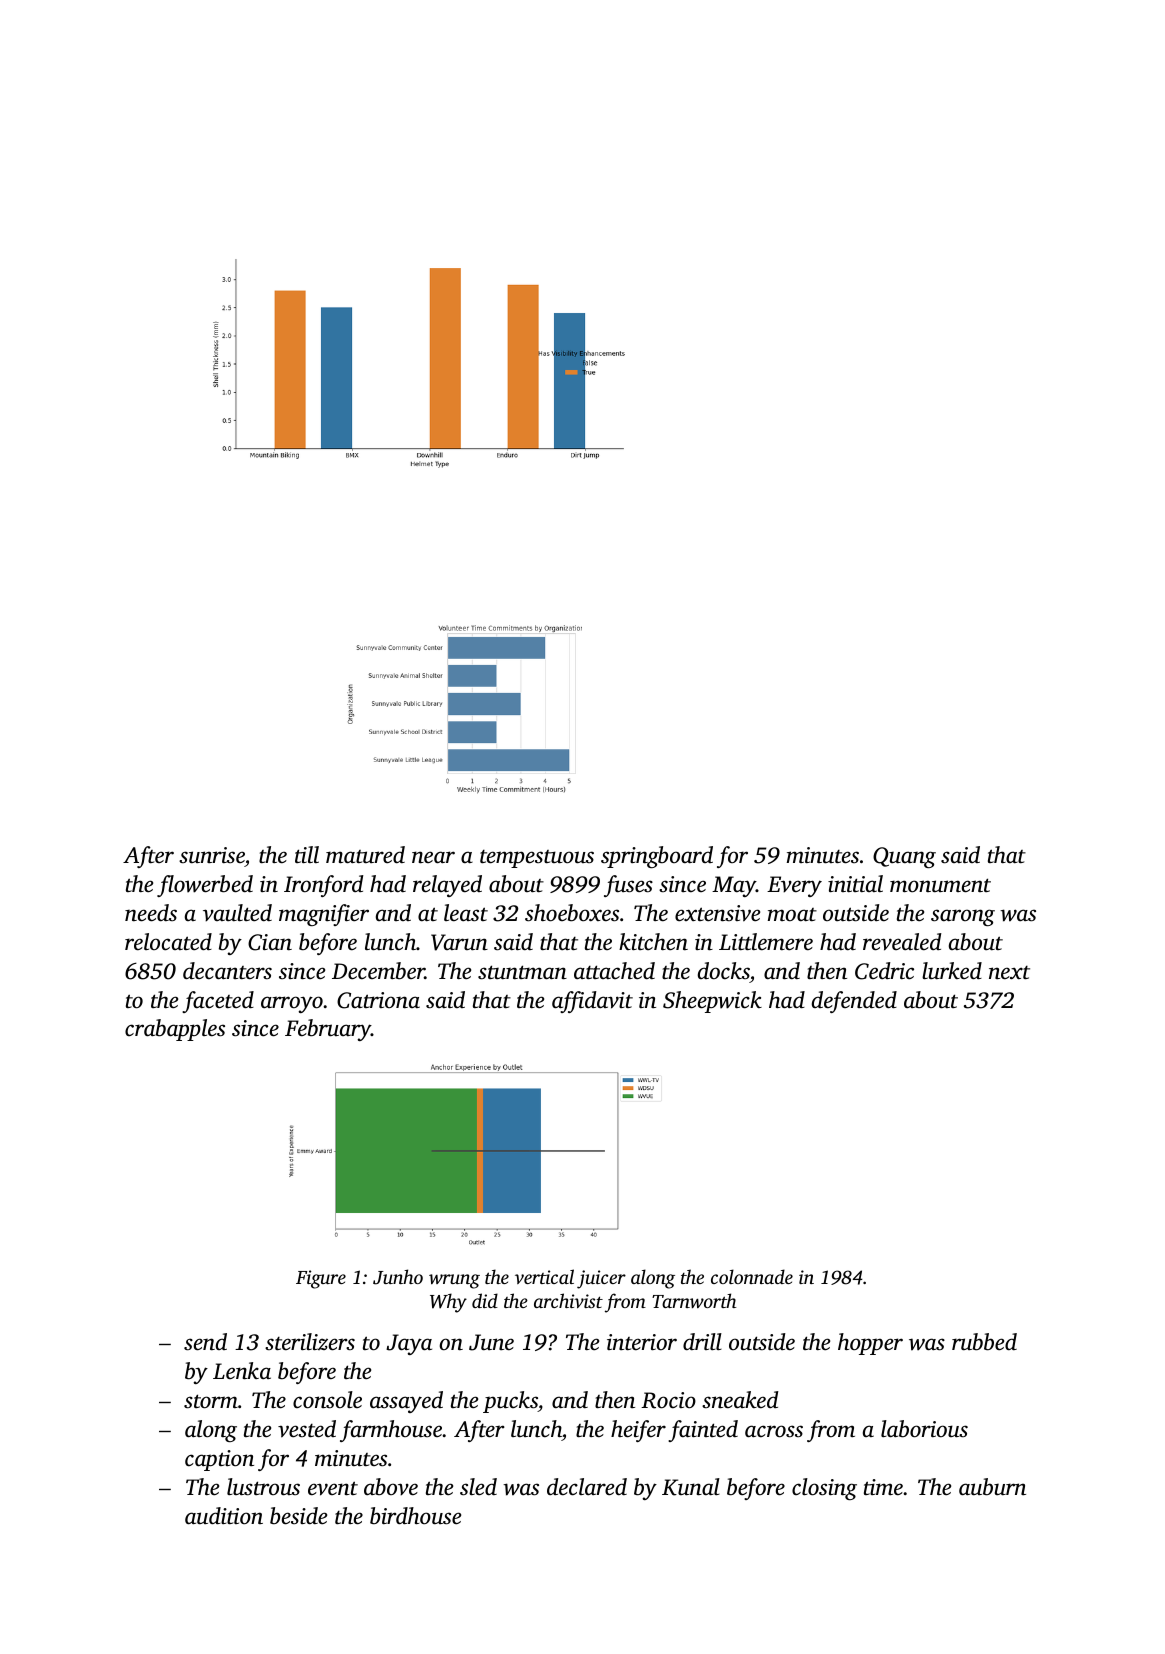  Describe the element at coordinates (310, 1342) in the document. I see `sterilizers` at that location.
